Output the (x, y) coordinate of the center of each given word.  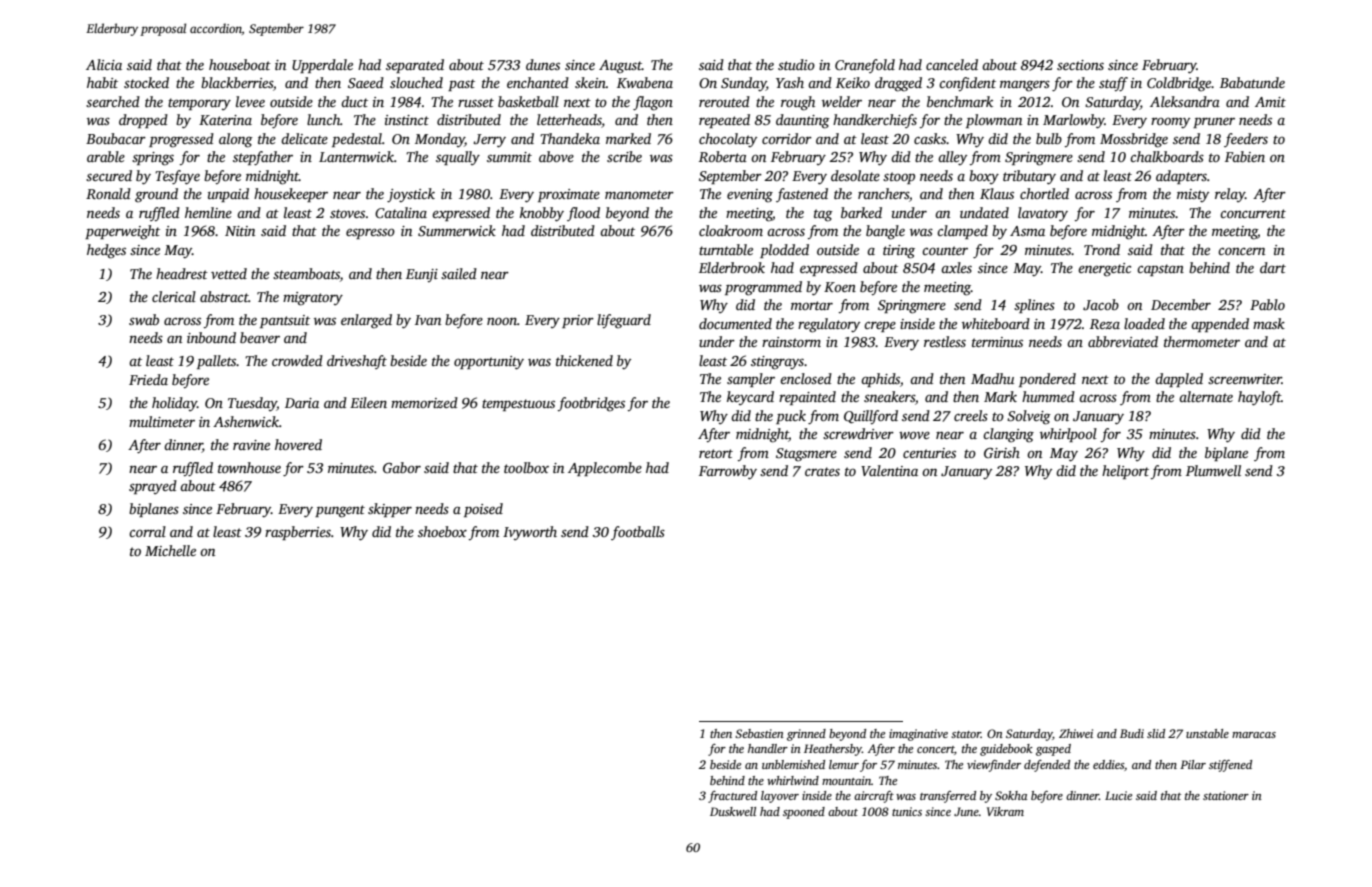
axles (956, 267)
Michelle (170, 550)
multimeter (162, 421)
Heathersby (833, 750)
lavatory (1043, 214)
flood (583, 214)
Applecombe (605, 469)
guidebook (1006, 750)
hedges (106, 251)
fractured (732, 797)
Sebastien (759, 733)
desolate (855, 175)
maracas (1254, 735)
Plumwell (1213, 470)
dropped (143, 121)
